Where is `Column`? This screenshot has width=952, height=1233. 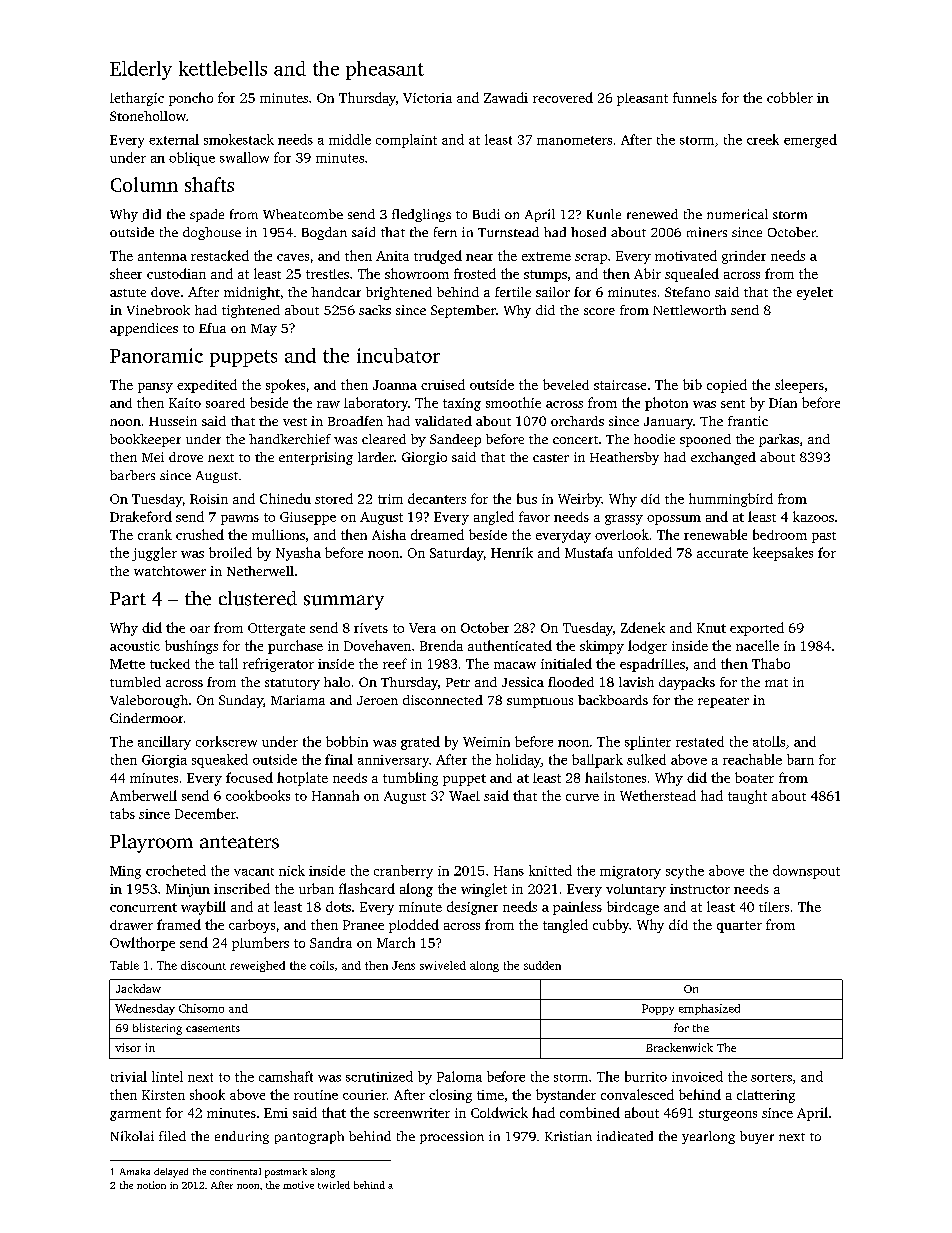 Column is located at coordinates (144, 184).
